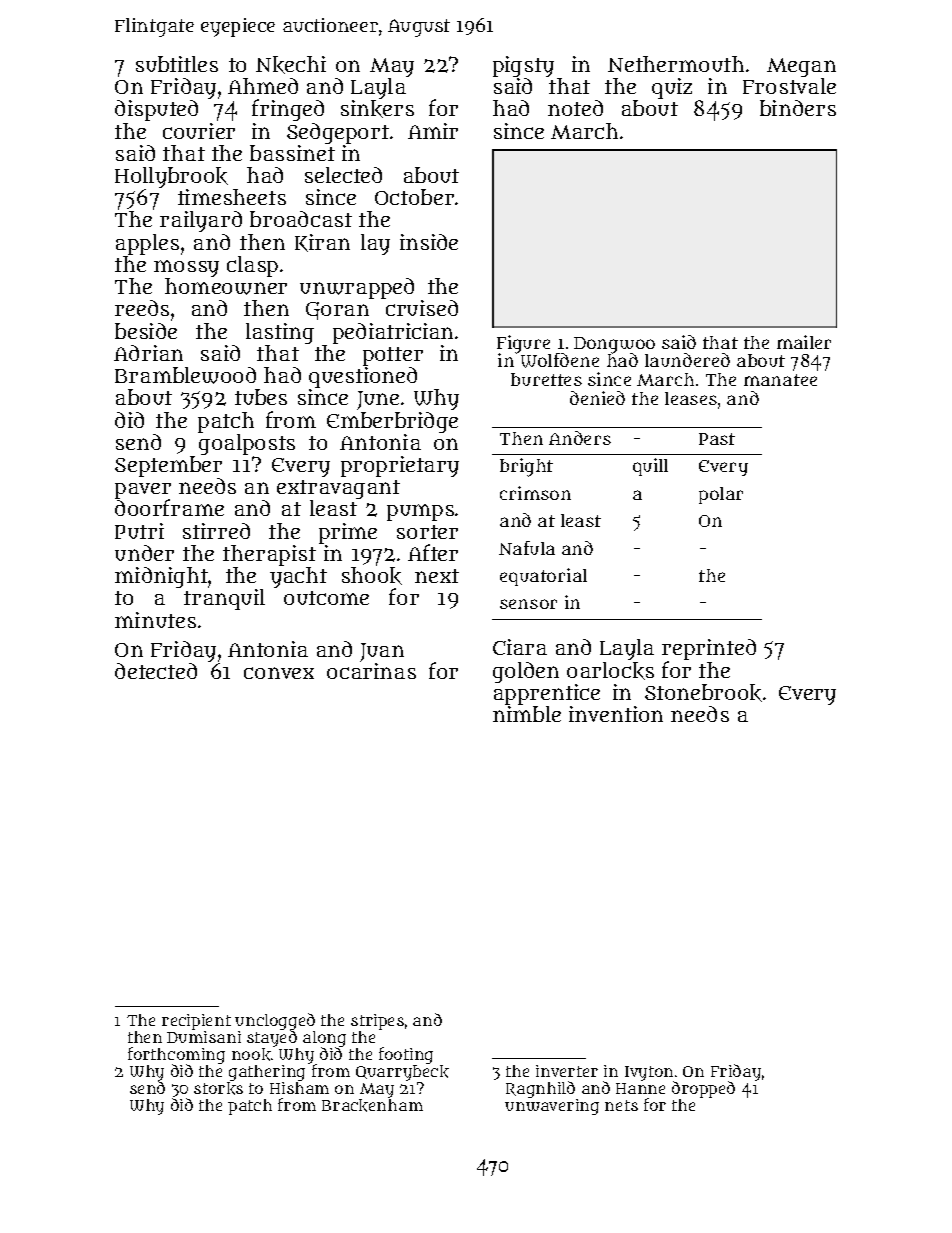 The width and height of the image is (952, 1233). Describe the element at coordinates (780, 380) in the image. I see `manatee` at that location.
